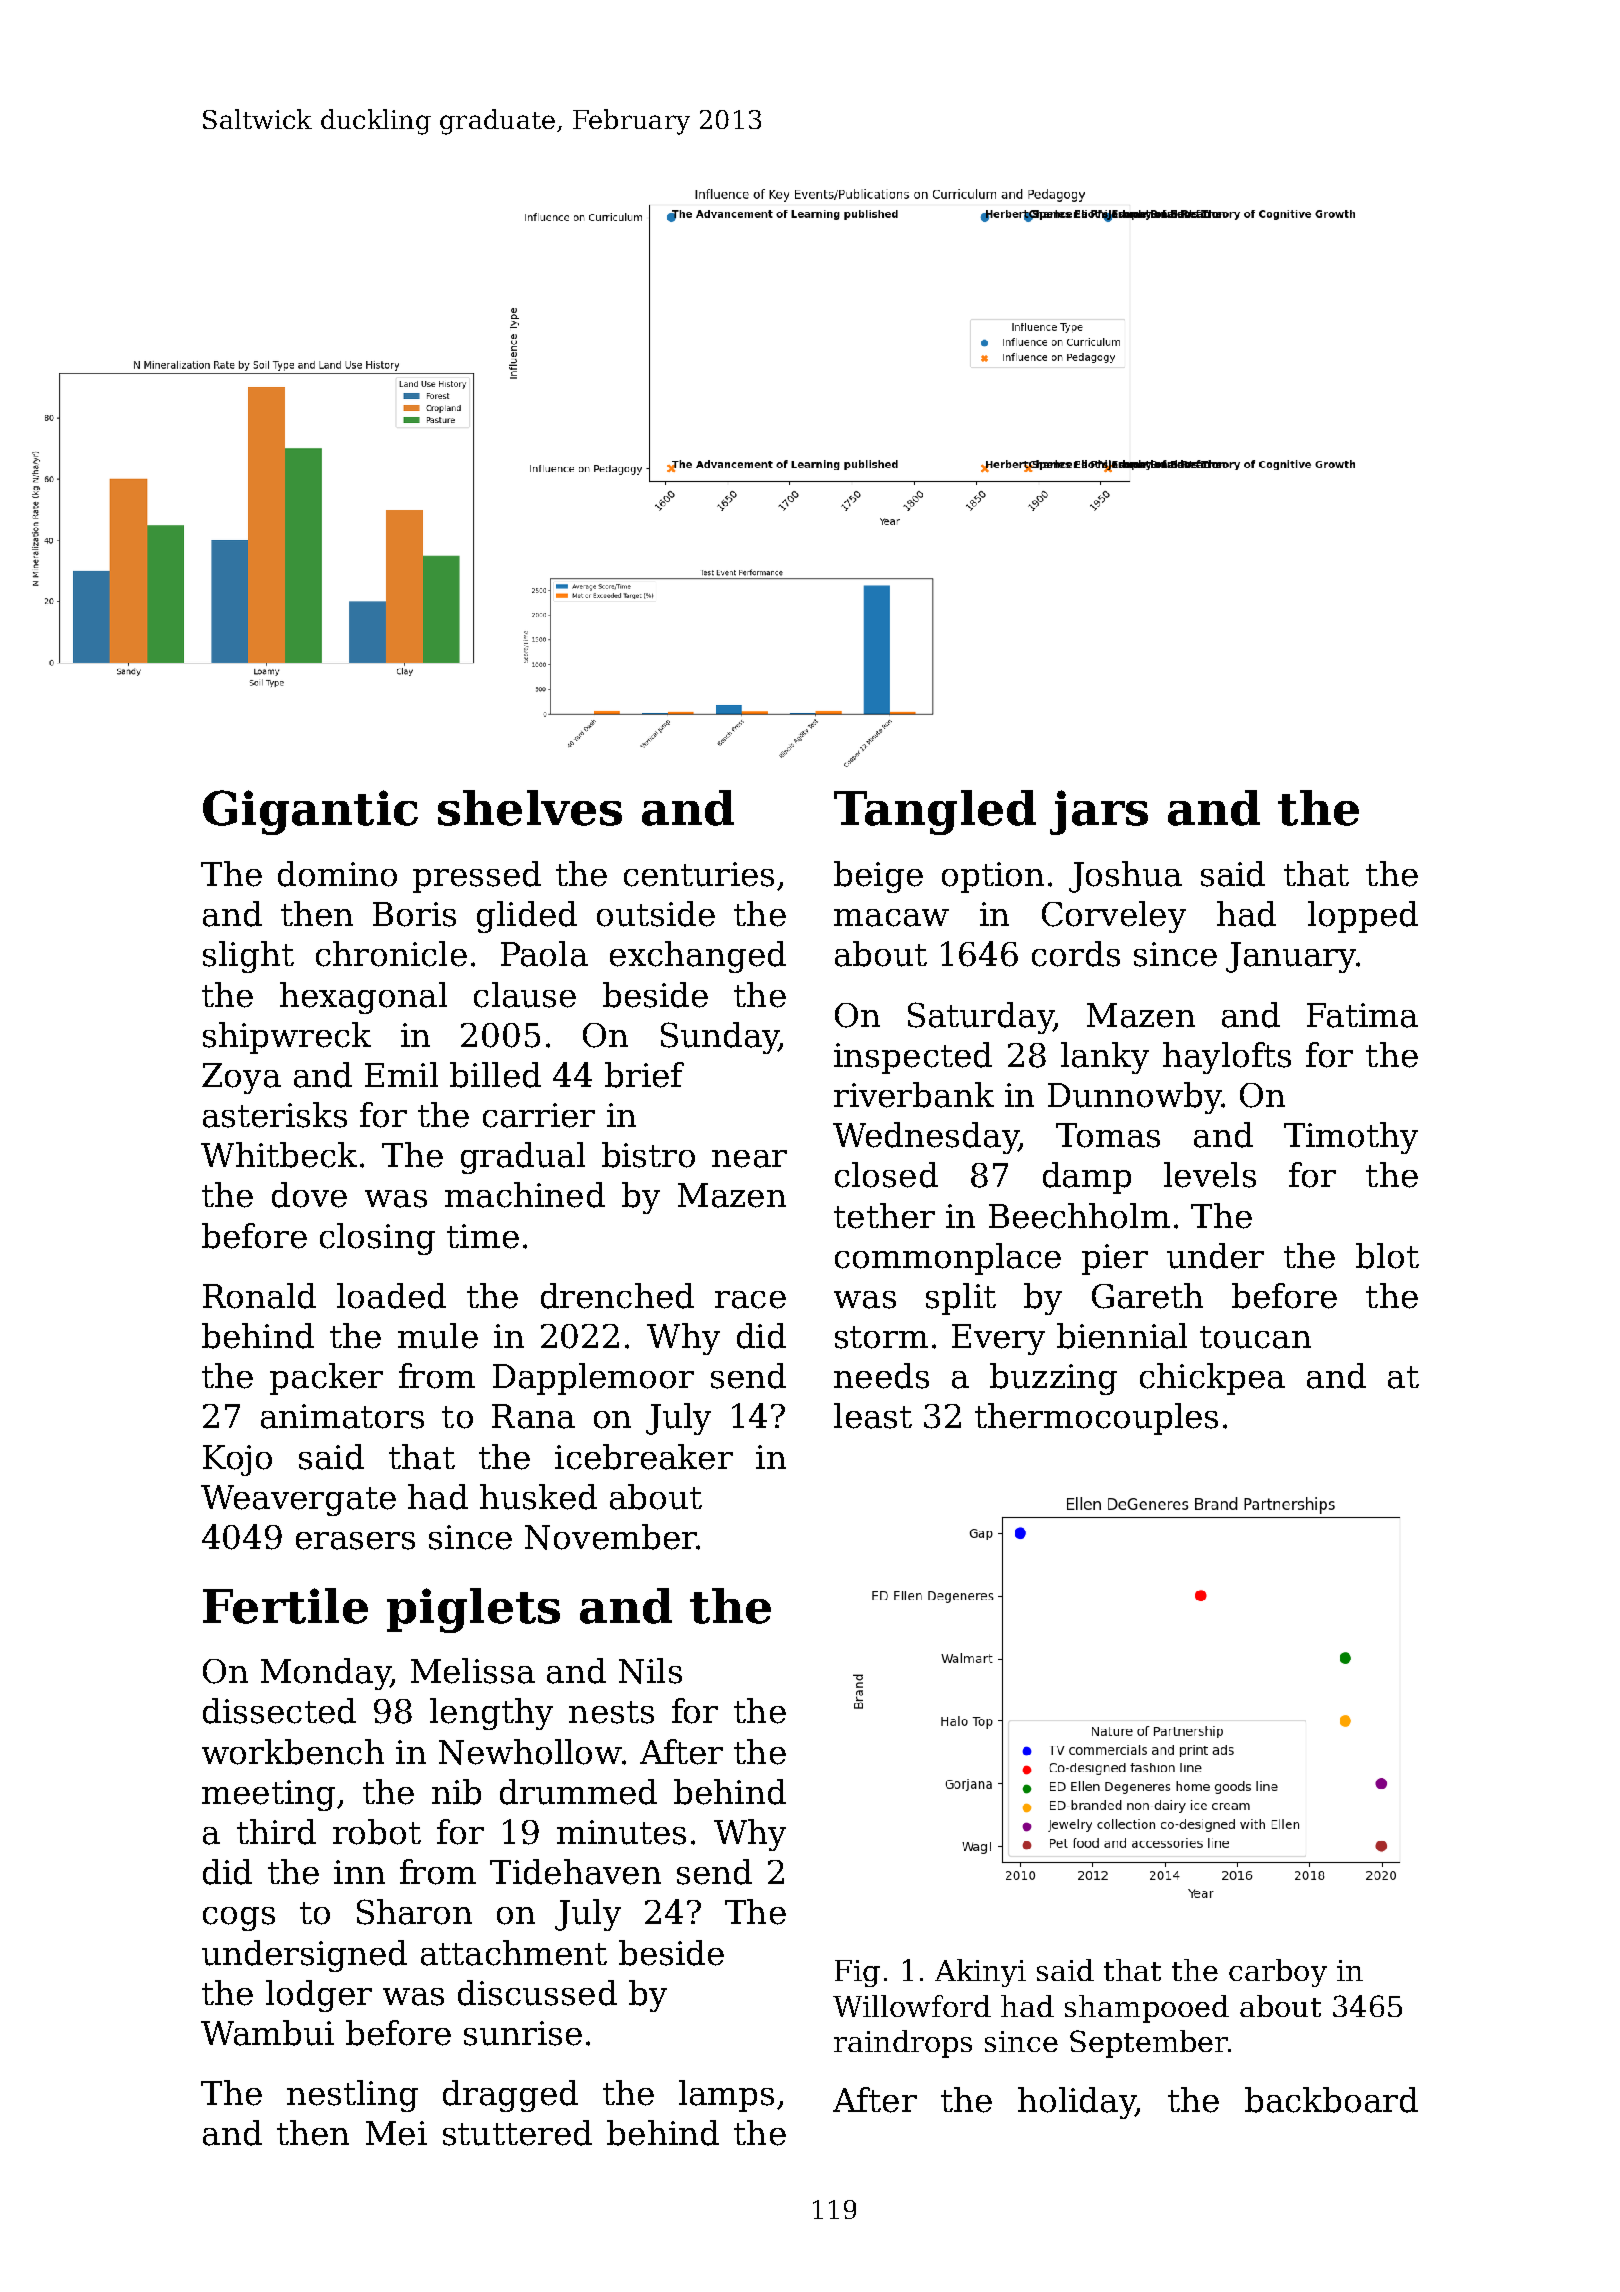 The image size is (1620, 2292). I want to click on carboy, so click(1278, 1973).
